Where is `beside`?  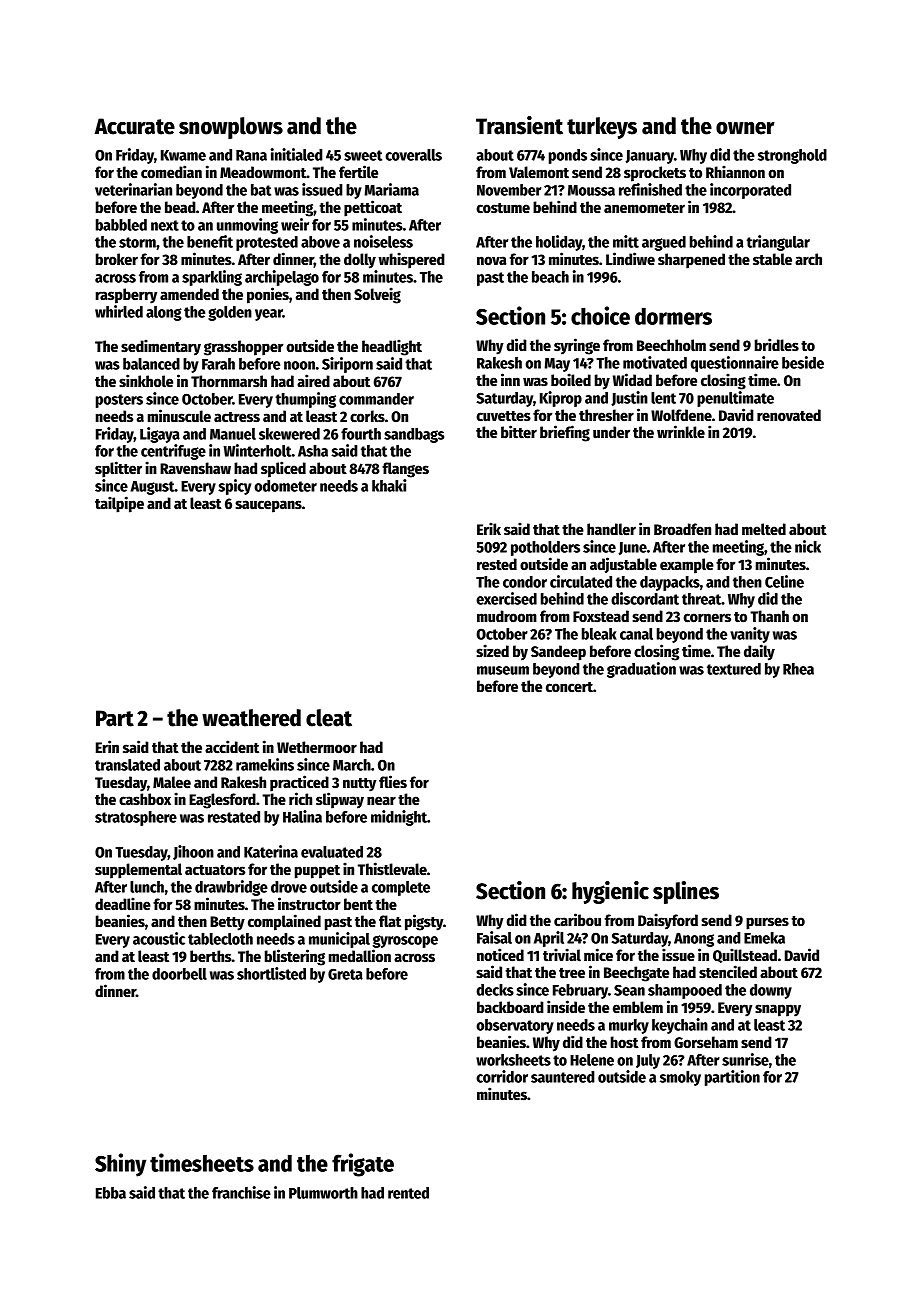
beside is located at coordinates (803, 362).
